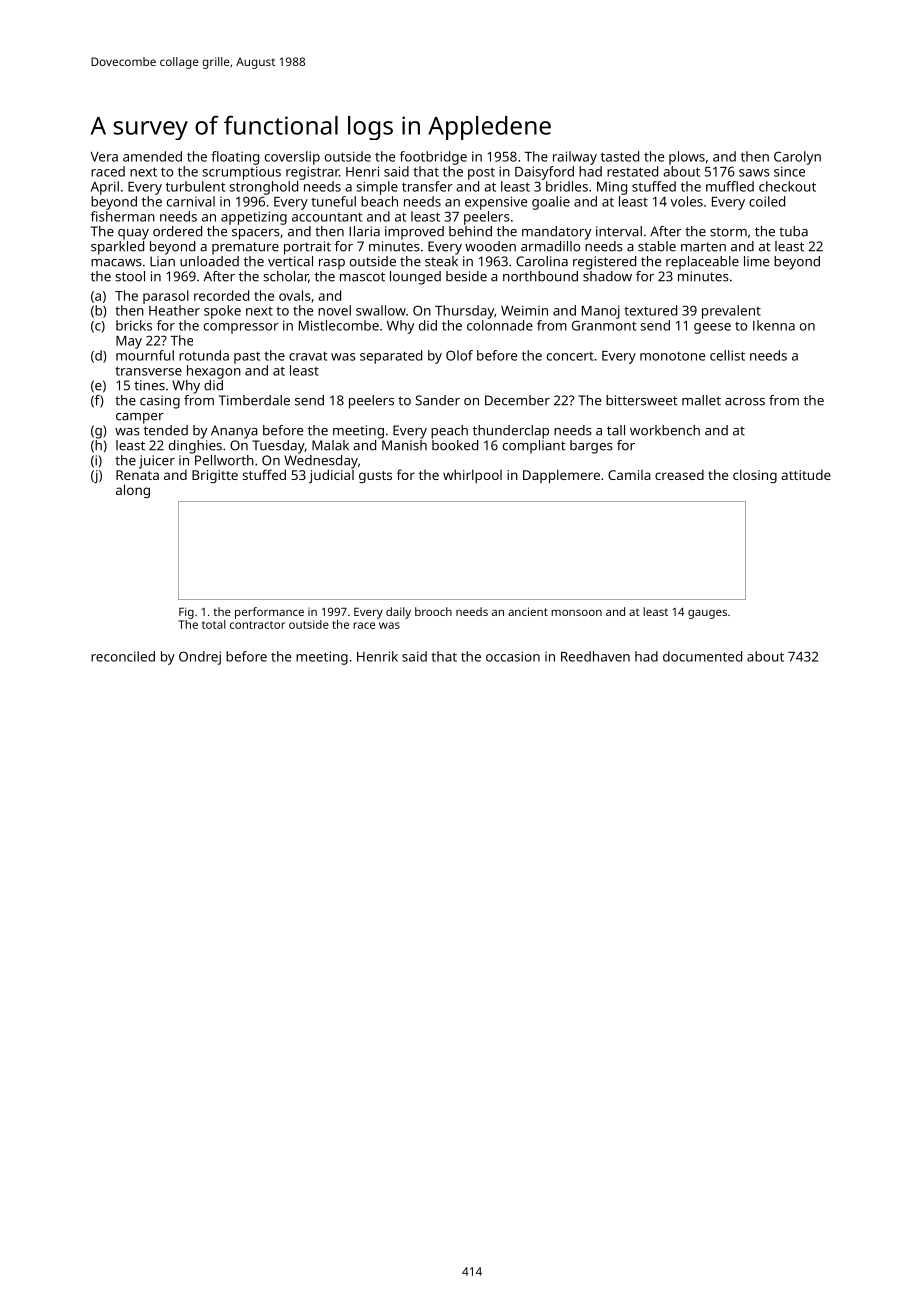 The height and width of the document is (1308, 924). I want to click on documented, so click(702, 656).
